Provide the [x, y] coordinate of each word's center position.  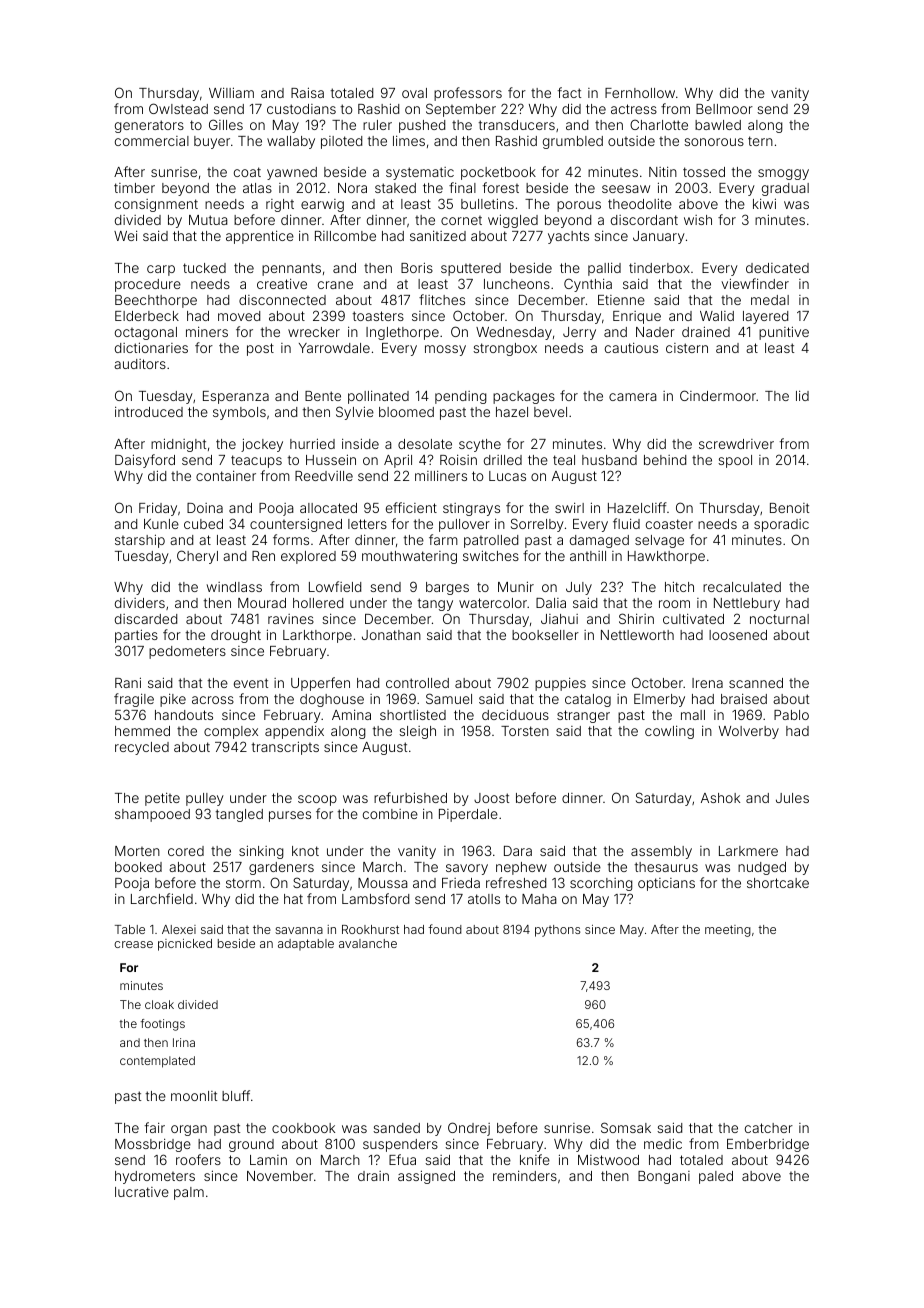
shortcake [778, 883]
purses [290, 816]
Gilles [226, 124]
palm [189, 1193]
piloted [341, 142]
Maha [539, 899]
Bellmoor [724, 109]
